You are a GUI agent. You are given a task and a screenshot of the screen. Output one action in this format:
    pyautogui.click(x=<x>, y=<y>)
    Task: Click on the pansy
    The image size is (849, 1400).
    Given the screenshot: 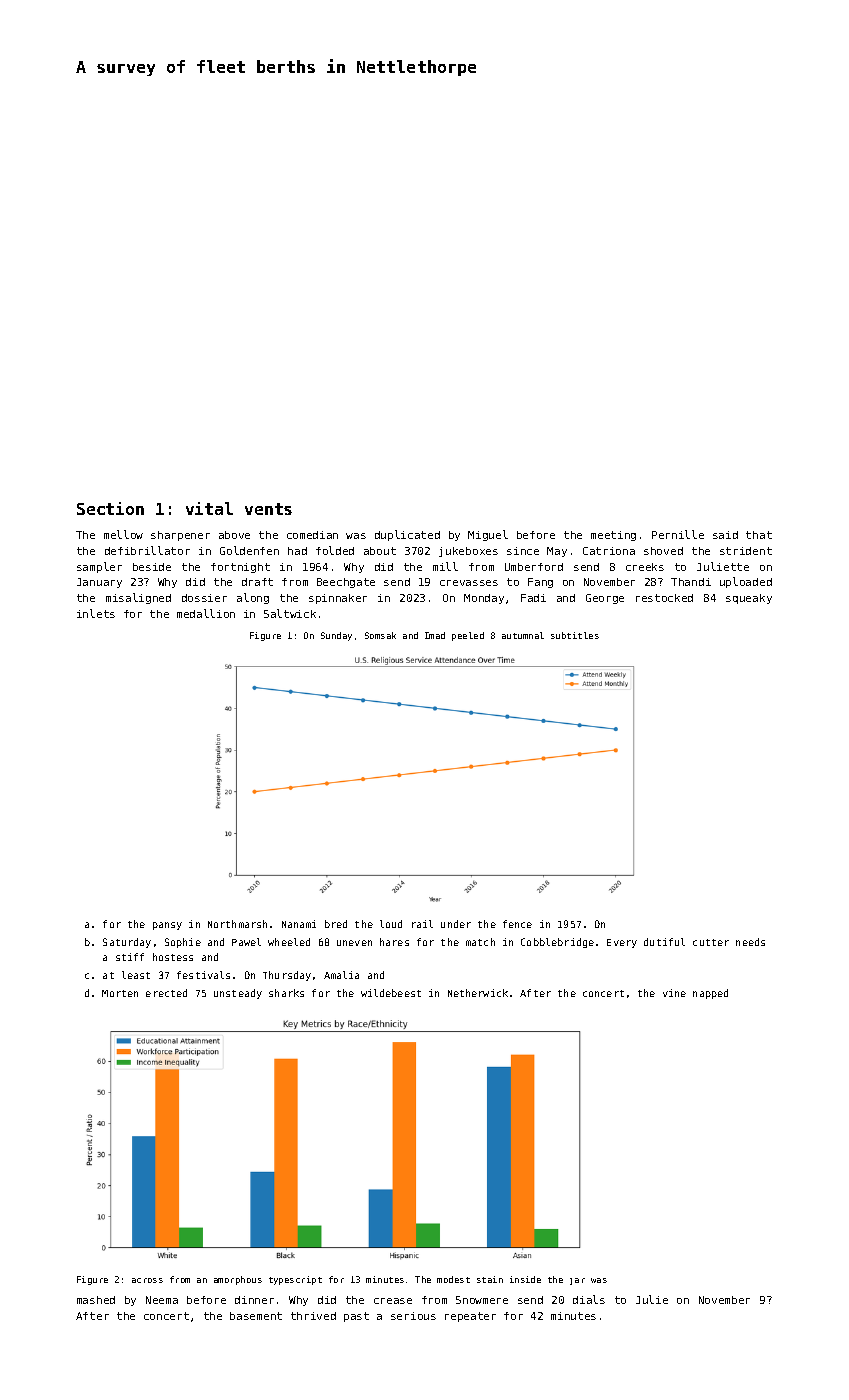 What is the action you would take?
    pyautogui.click(x=167, y=926)
